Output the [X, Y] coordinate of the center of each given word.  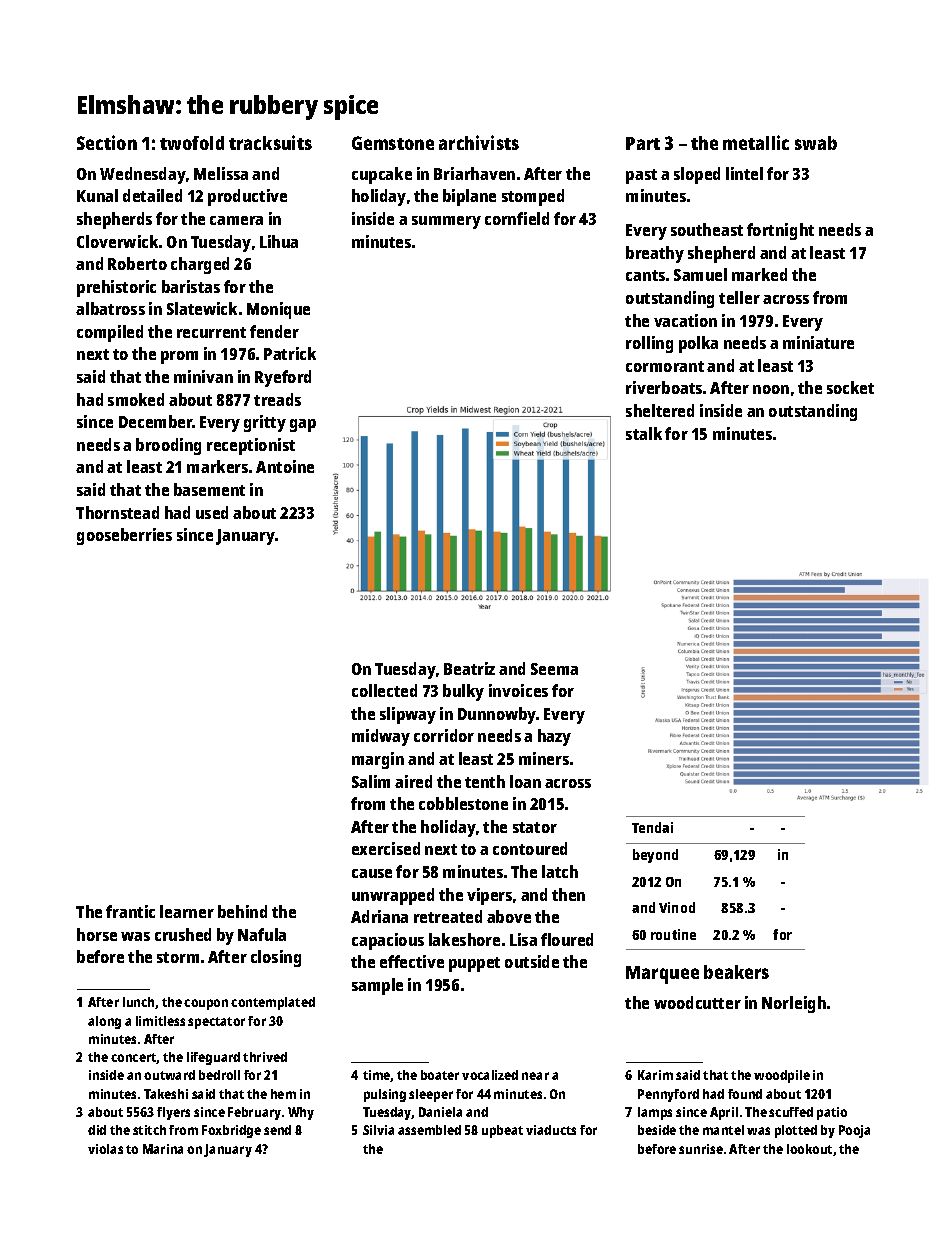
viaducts [551, 1130]
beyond [655, 856]
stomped [533, 197]
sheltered [660, 410]
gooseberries [124, 536]
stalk [644, 433]
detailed [152, 195]
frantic [130, 911]
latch [560, 871]
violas [105, 1149]
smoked [136, 399]
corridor [444, 735]
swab [816, 143]
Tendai [652, 827]
